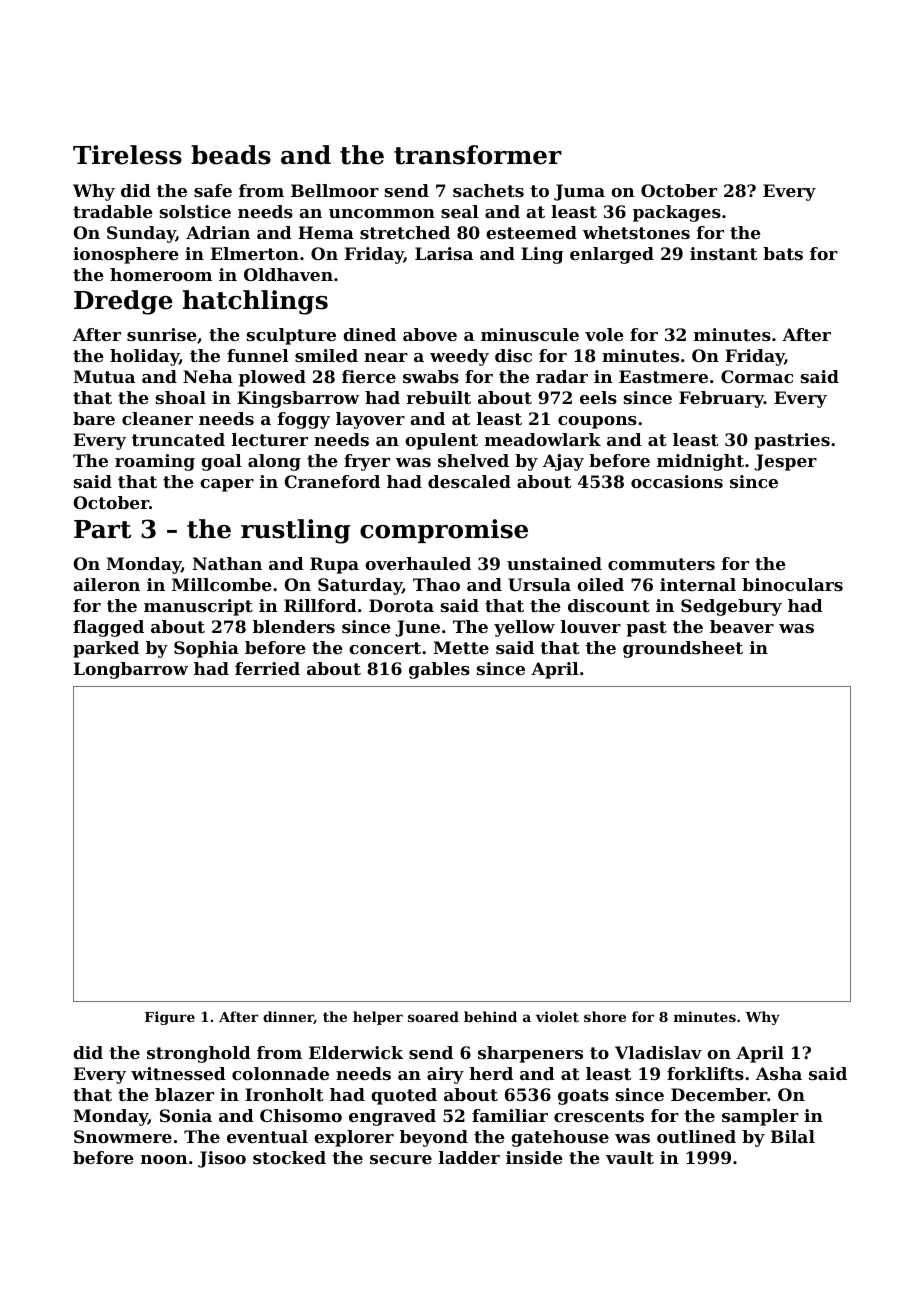  What do you see at coordinates (630, 1157) in the image?
I see `vault` at bounding box center [630, 1157].
